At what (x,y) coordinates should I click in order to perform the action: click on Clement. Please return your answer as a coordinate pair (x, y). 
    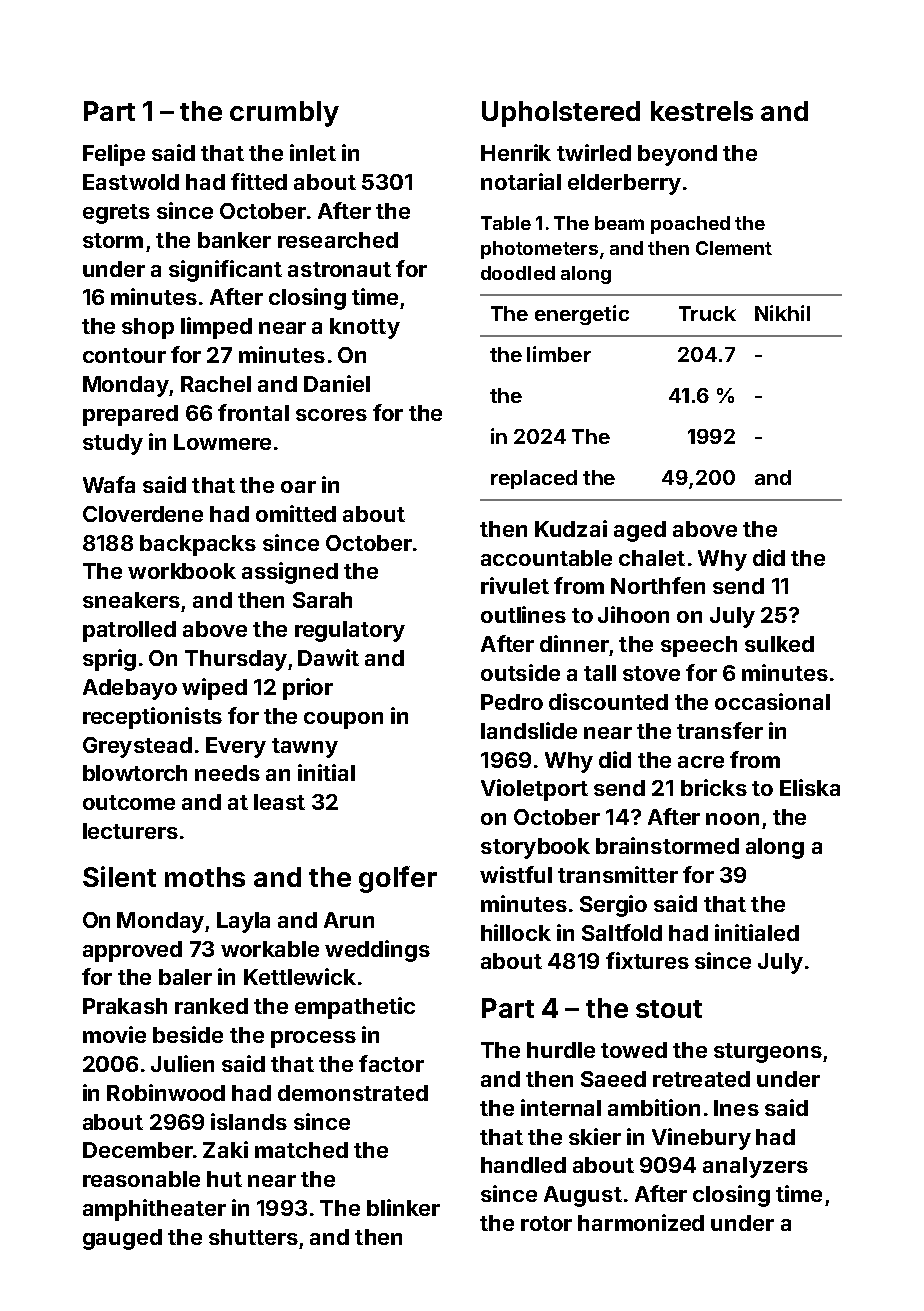
    Looking at the image, I should click on (734, 248).
